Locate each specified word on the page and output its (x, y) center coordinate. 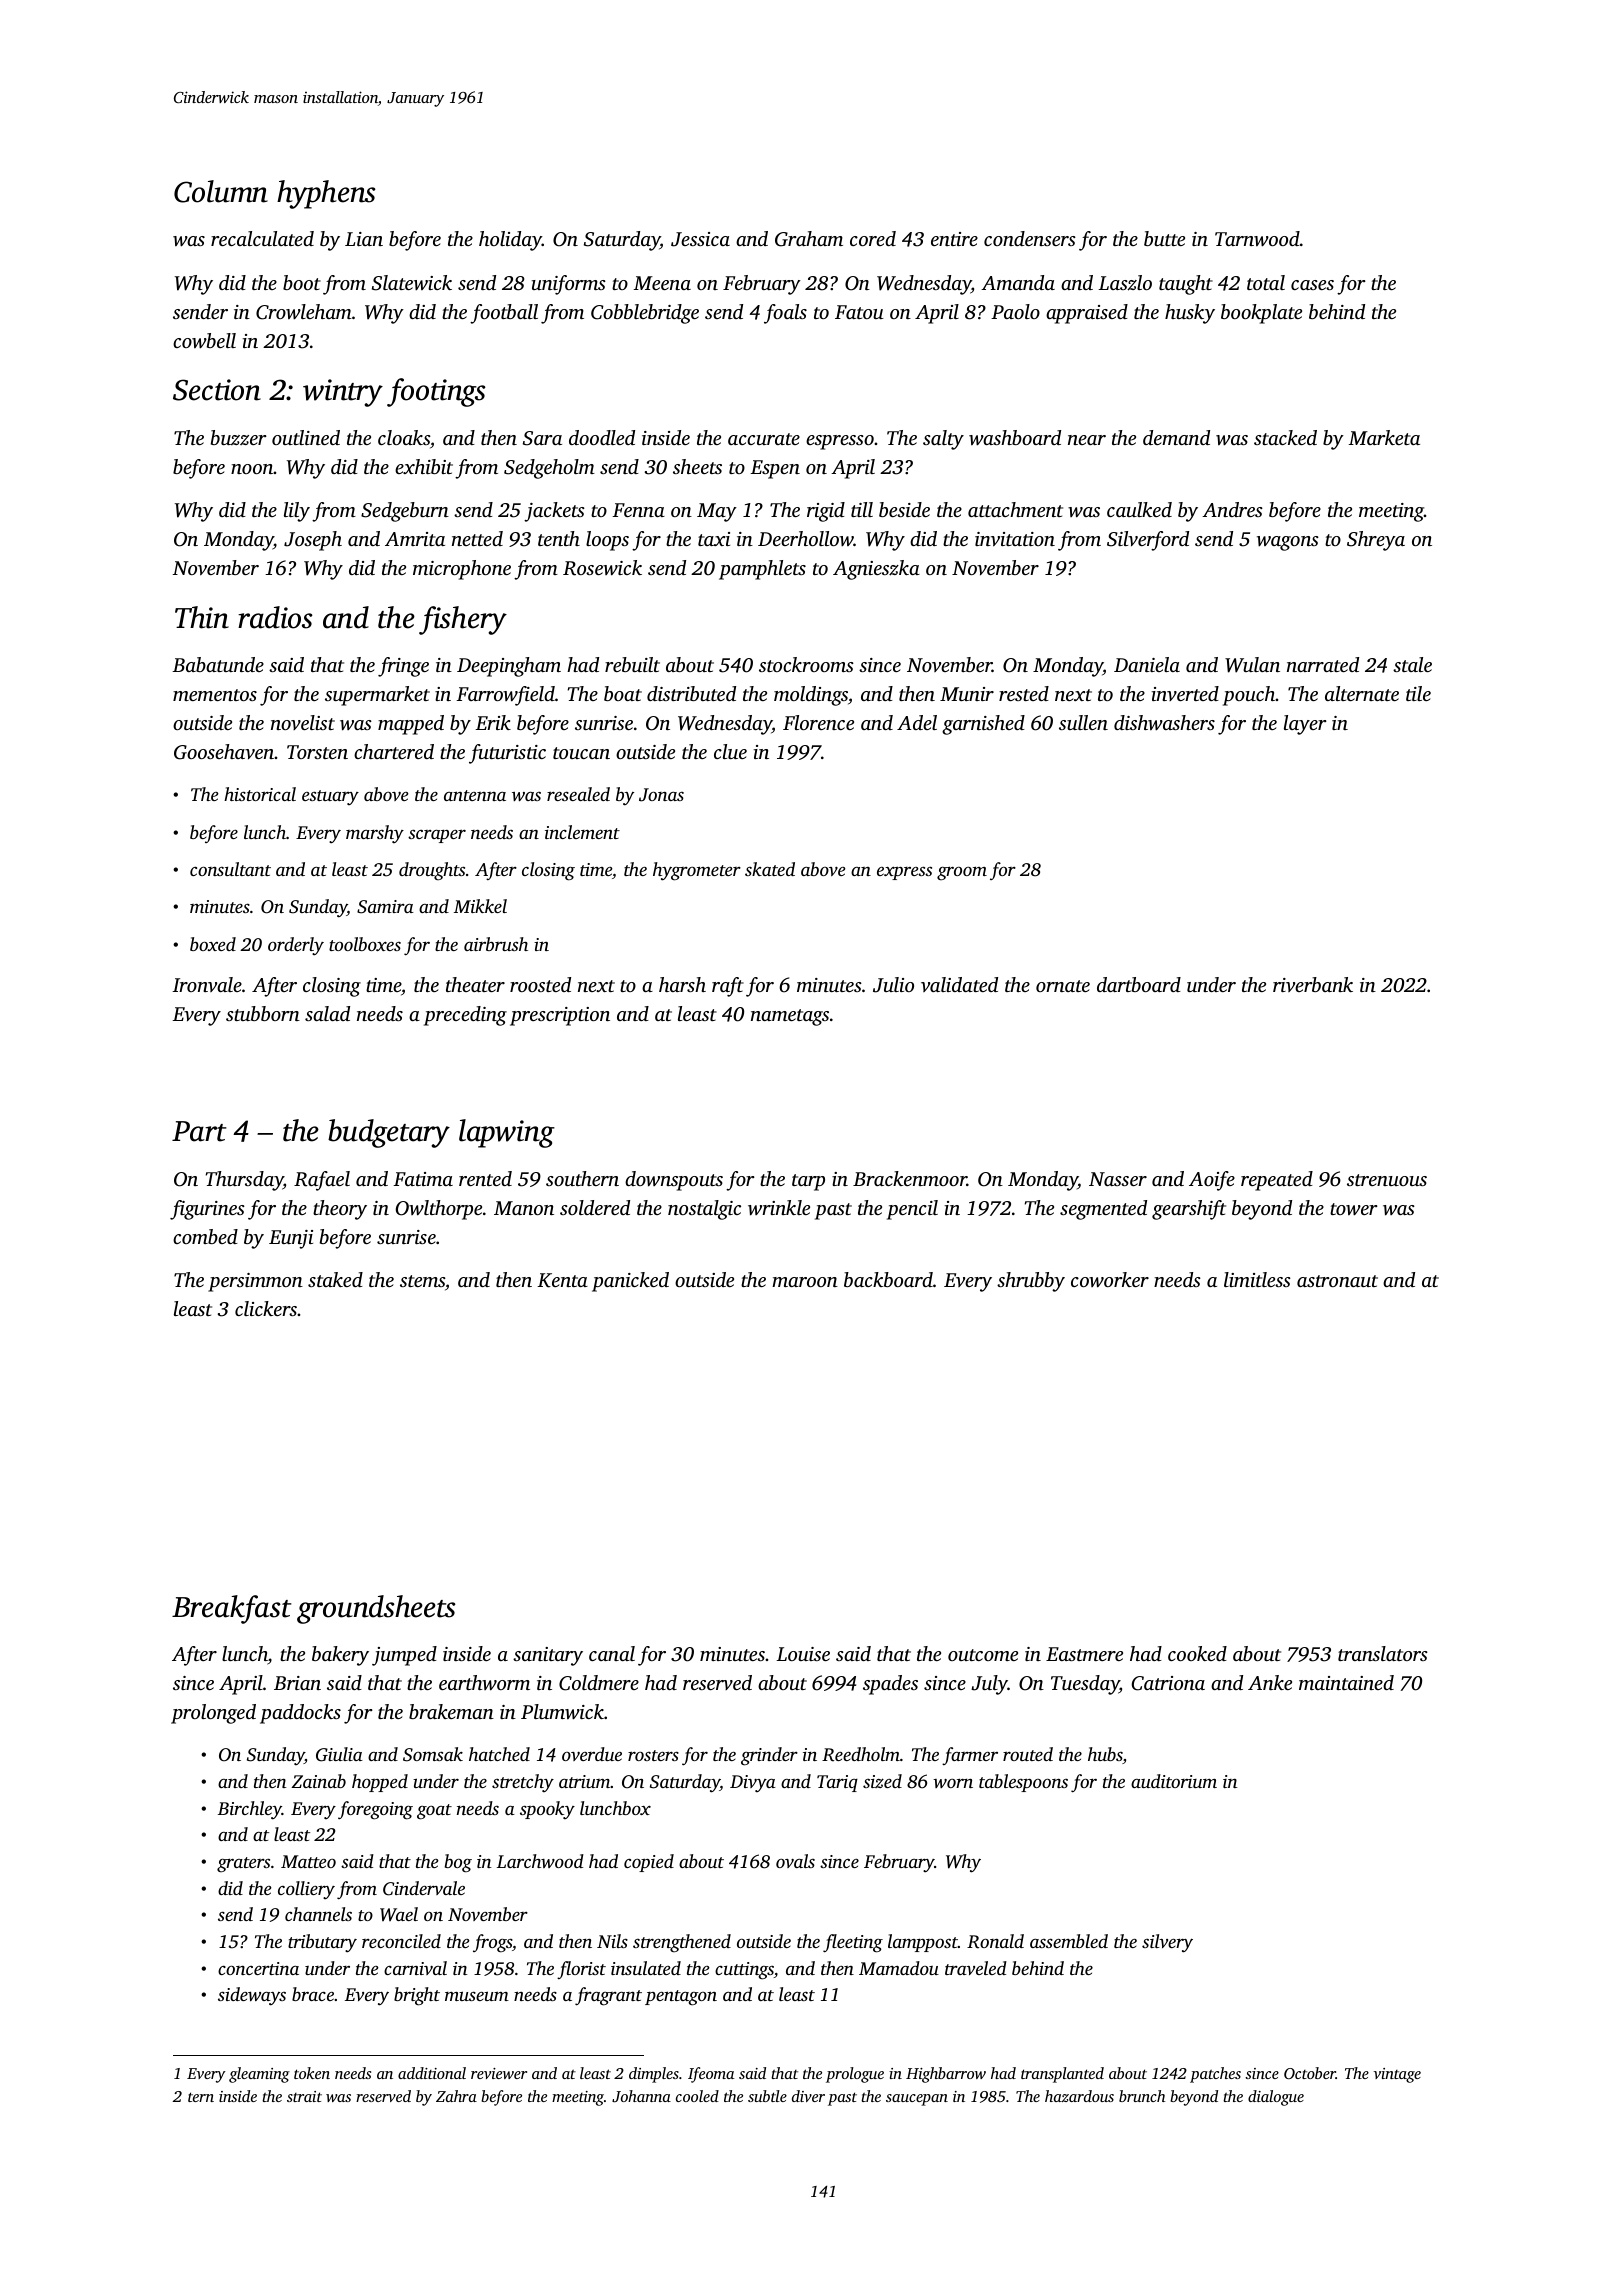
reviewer (499, 2073)
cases (1312, 285)
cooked (1197, 1653)
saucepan (917, 2100)
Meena (662, 283)
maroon (805, 1282)
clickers (266, 1308)
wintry (343, 393)
